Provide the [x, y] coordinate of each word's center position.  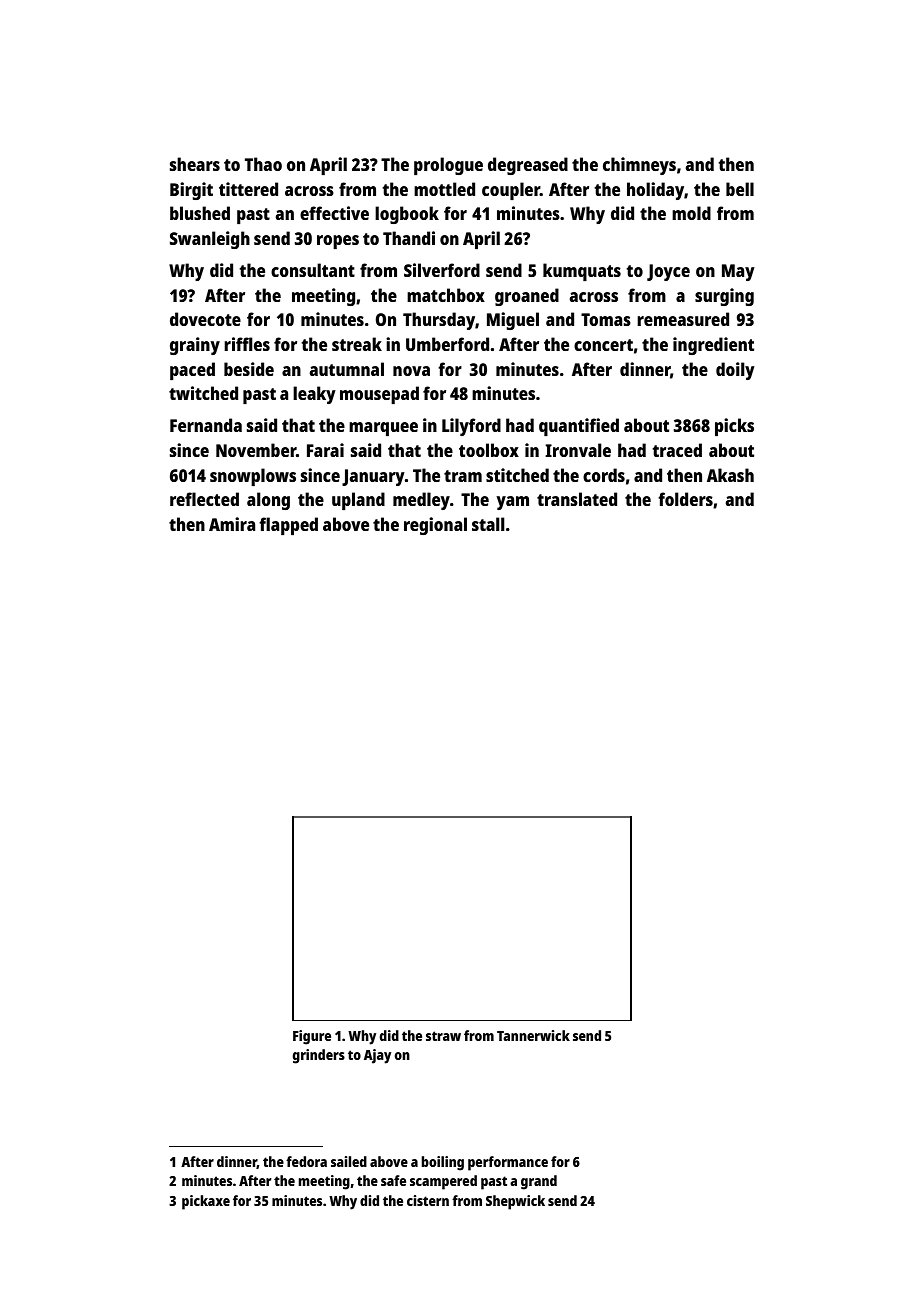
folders [685, 499]
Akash [730, 475]
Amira [232, 524]
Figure [312, 1037]
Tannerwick [533, 1035]
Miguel [513, 321]
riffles [247, 344]
